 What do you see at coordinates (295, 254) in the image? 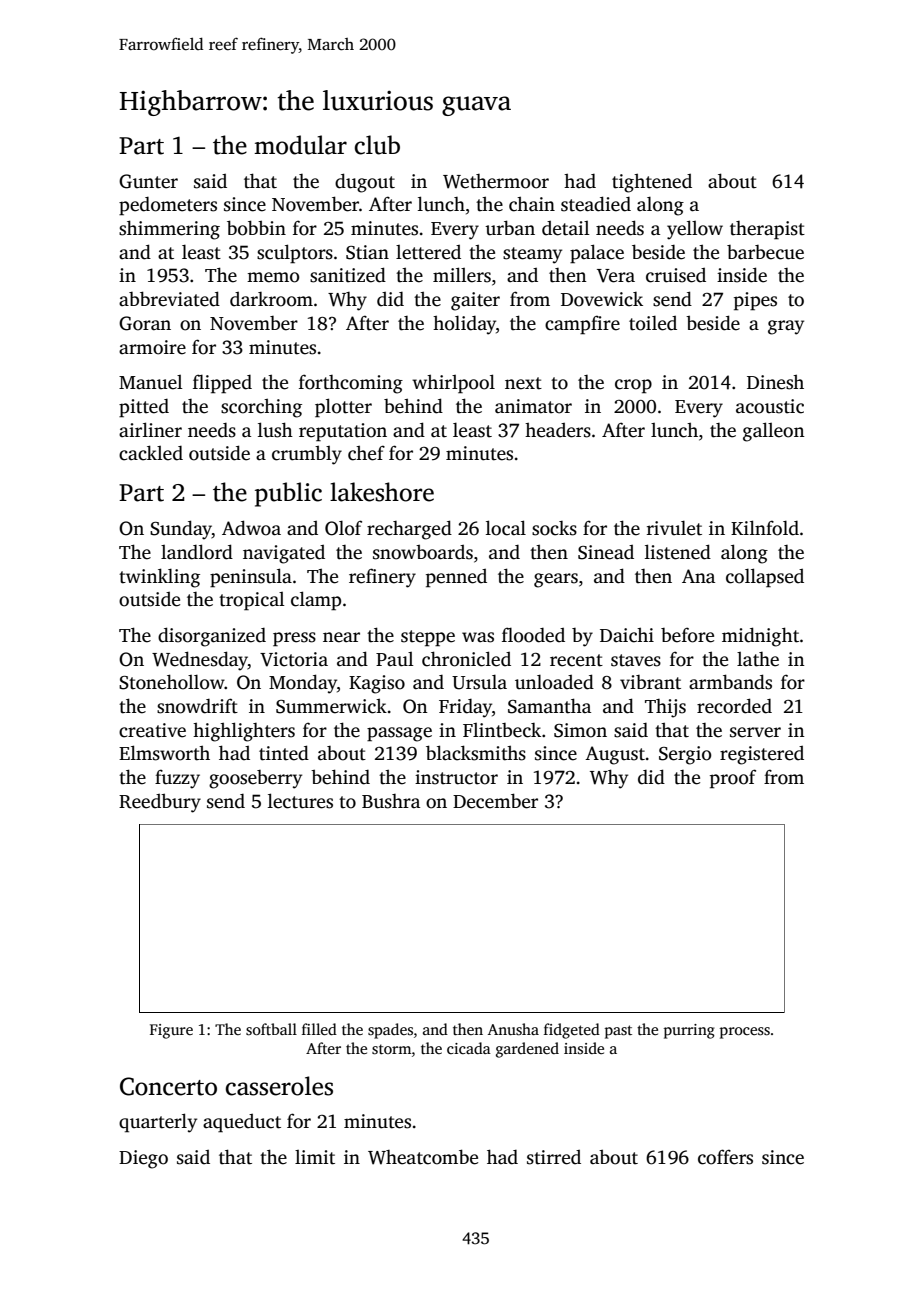
I see `sculptors` at bounding box center [295, 254].
